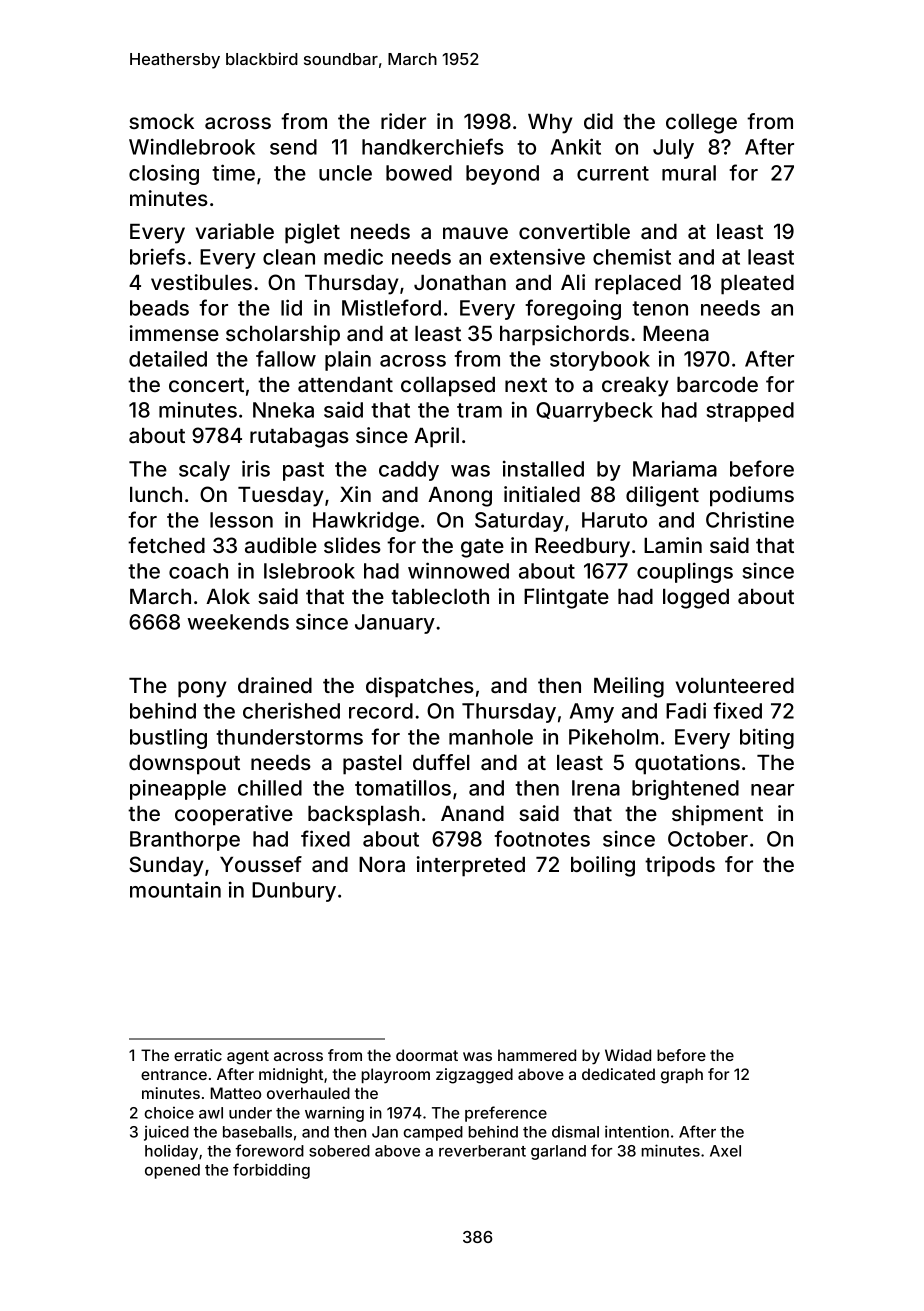  What do you see at coordinates (460, 497) in the page?
I see `Anong` at bounding box center [460, 497].
